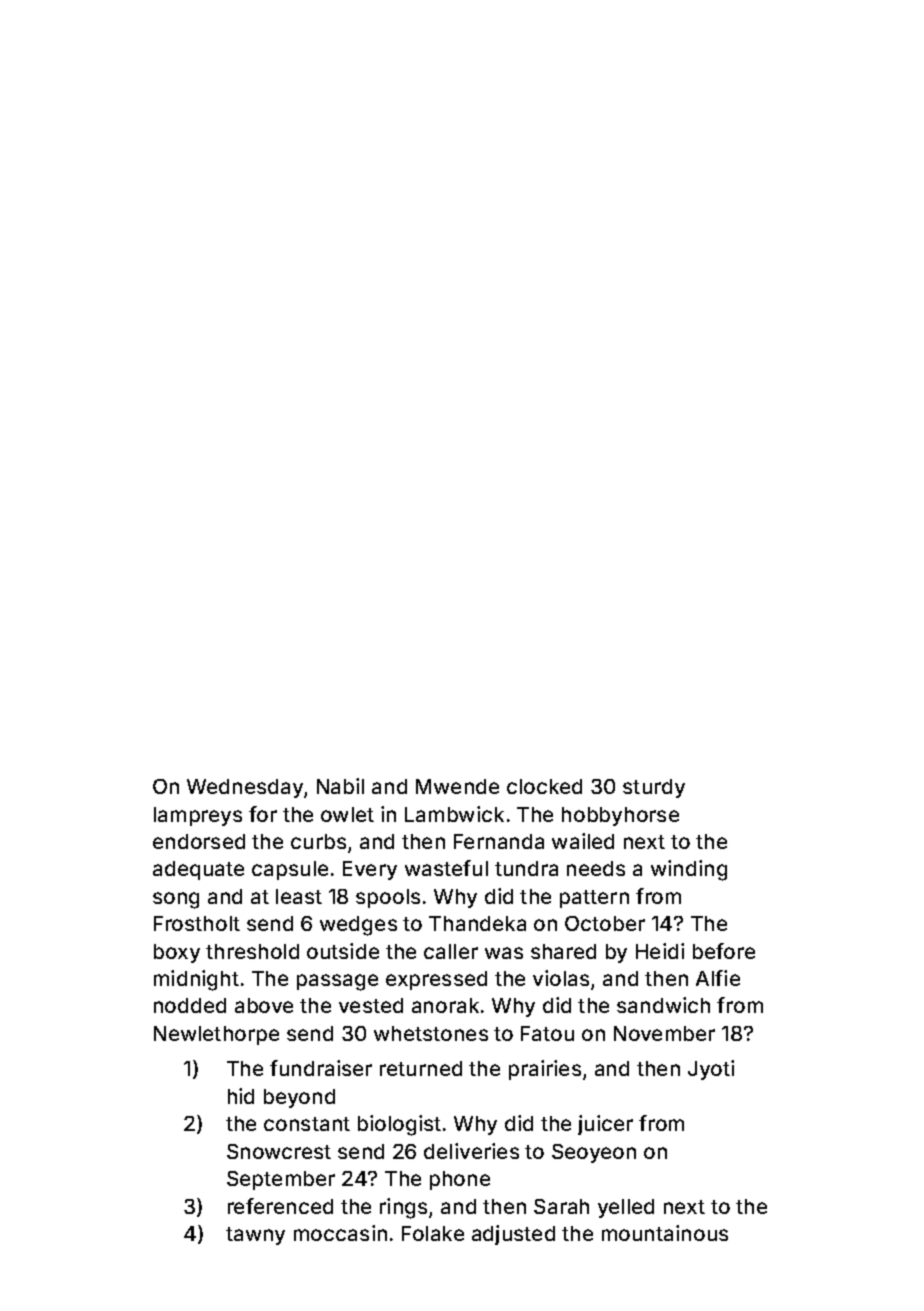 The height and width of the screenshot is (1311, 924). What do you see at coordinates (255, 1236) in the screenshot?
I see `tawny` at bounding box center [255, 1236].
